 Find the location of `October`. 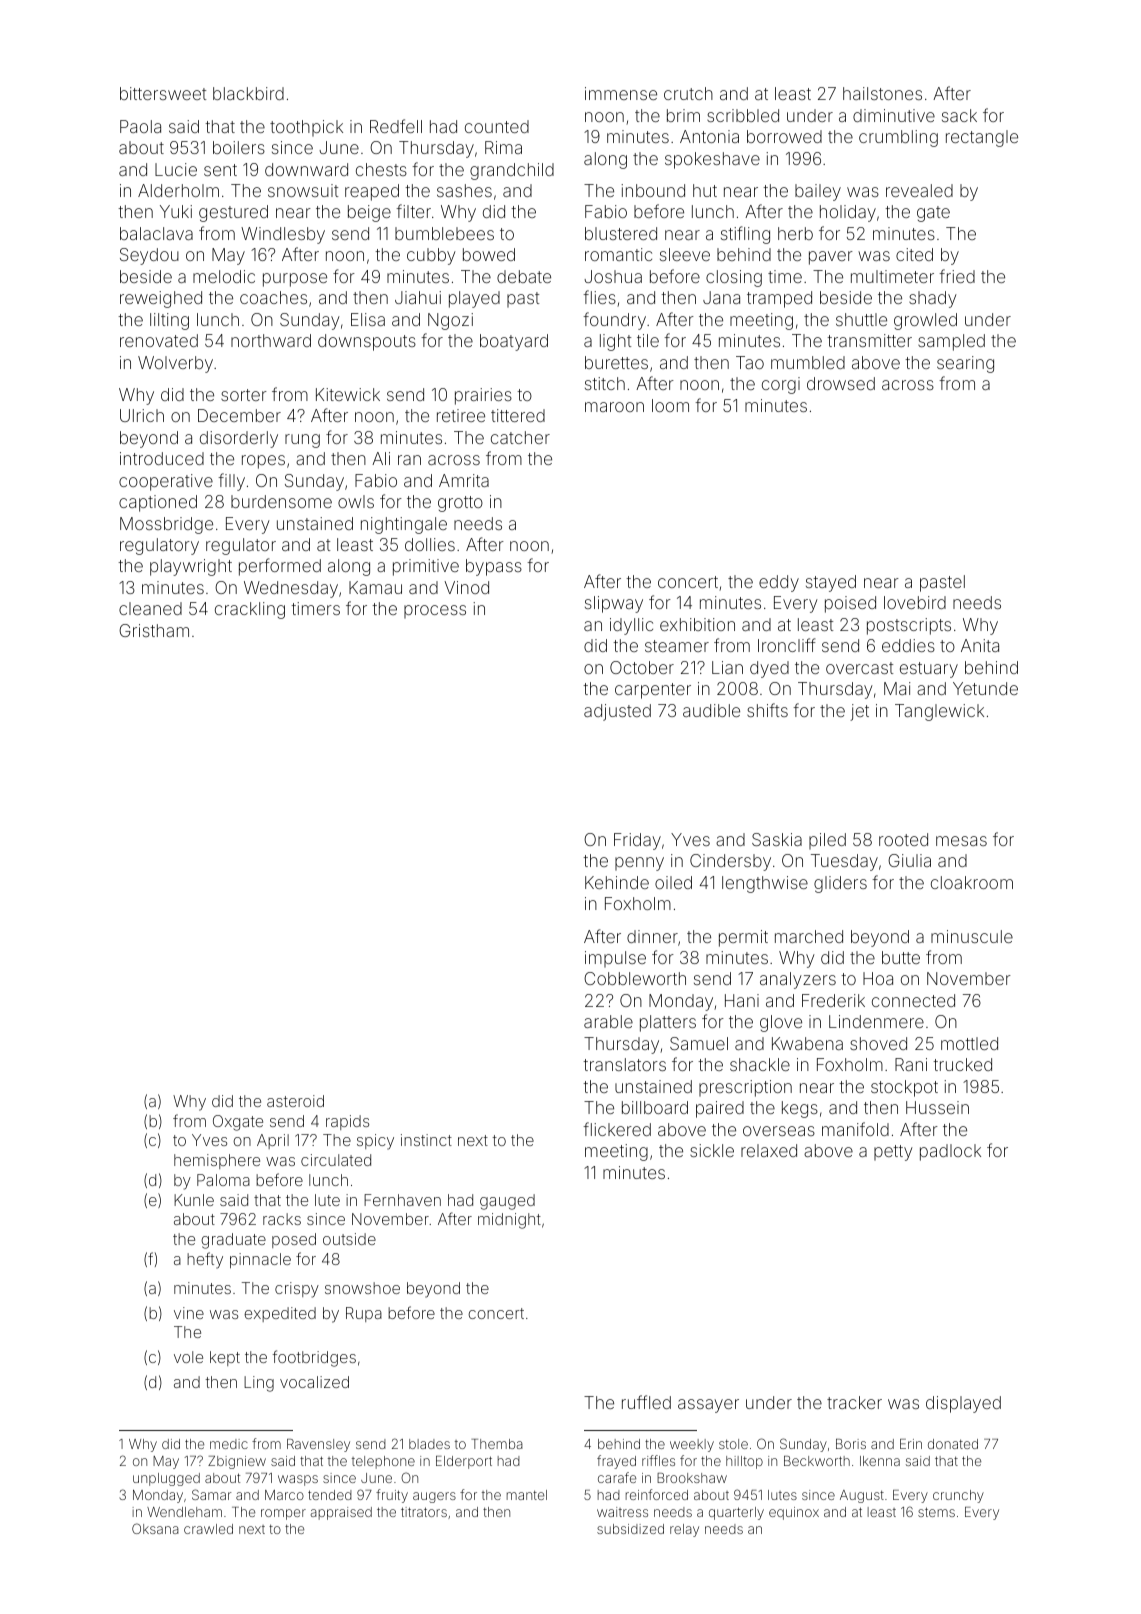

October is located at coordinates (642, 667).
